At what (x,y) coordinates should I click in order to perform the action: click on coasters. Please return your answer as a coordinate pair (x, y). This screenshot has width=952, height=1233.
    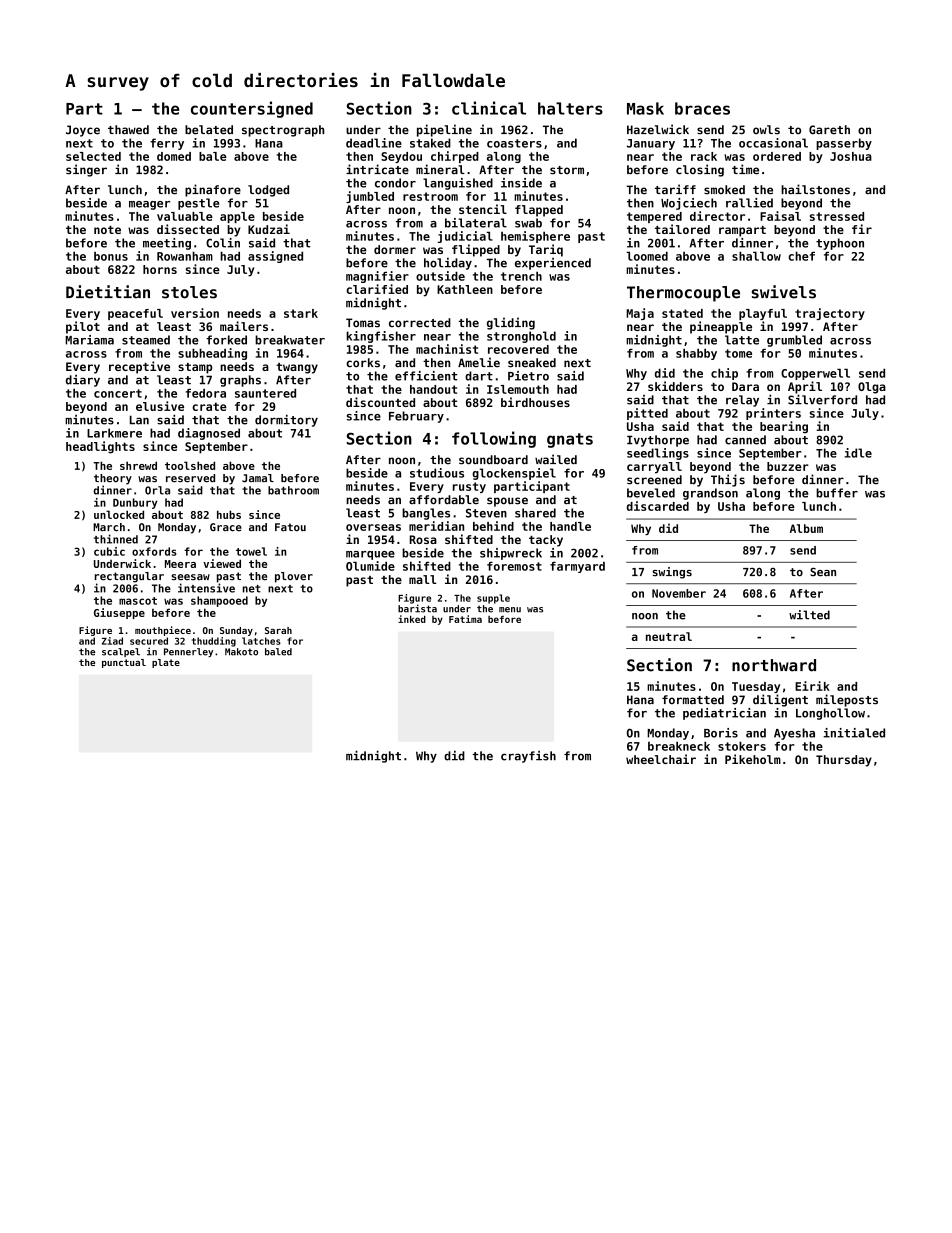
    Looking at the image, I should click on (514, 143).
